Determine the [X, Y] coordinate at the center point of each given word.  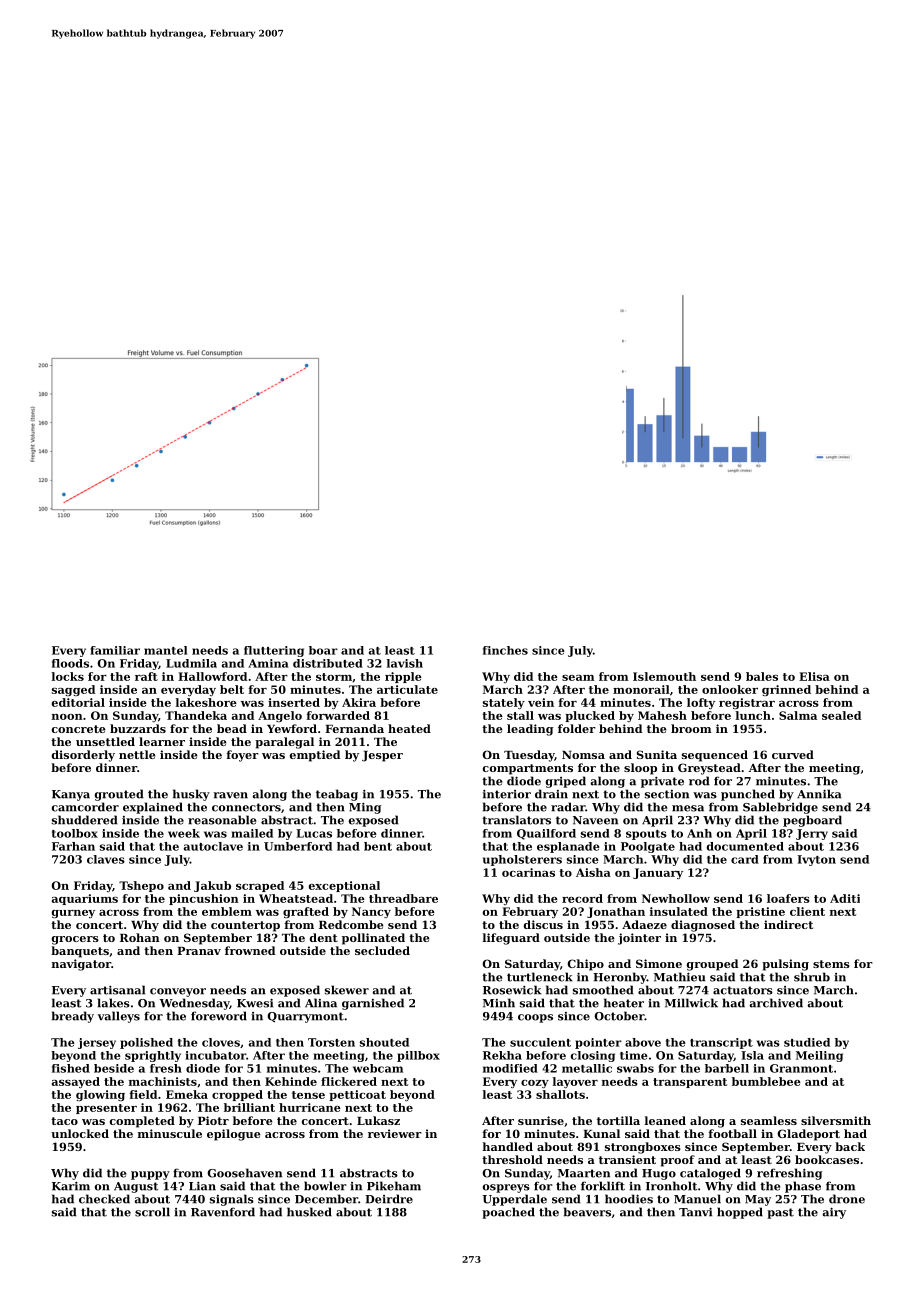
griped [566, 782]
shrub [812, 977]
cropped [237, 1095]
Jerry [812, 834]
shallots [560, 1094]
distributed [328, 663]
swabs [635, 1068]
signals [232, 1200]
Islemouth [664, 676]
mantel [166, 650]
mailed [252, 833]
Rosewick [512, 990]
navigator [81, 965]
